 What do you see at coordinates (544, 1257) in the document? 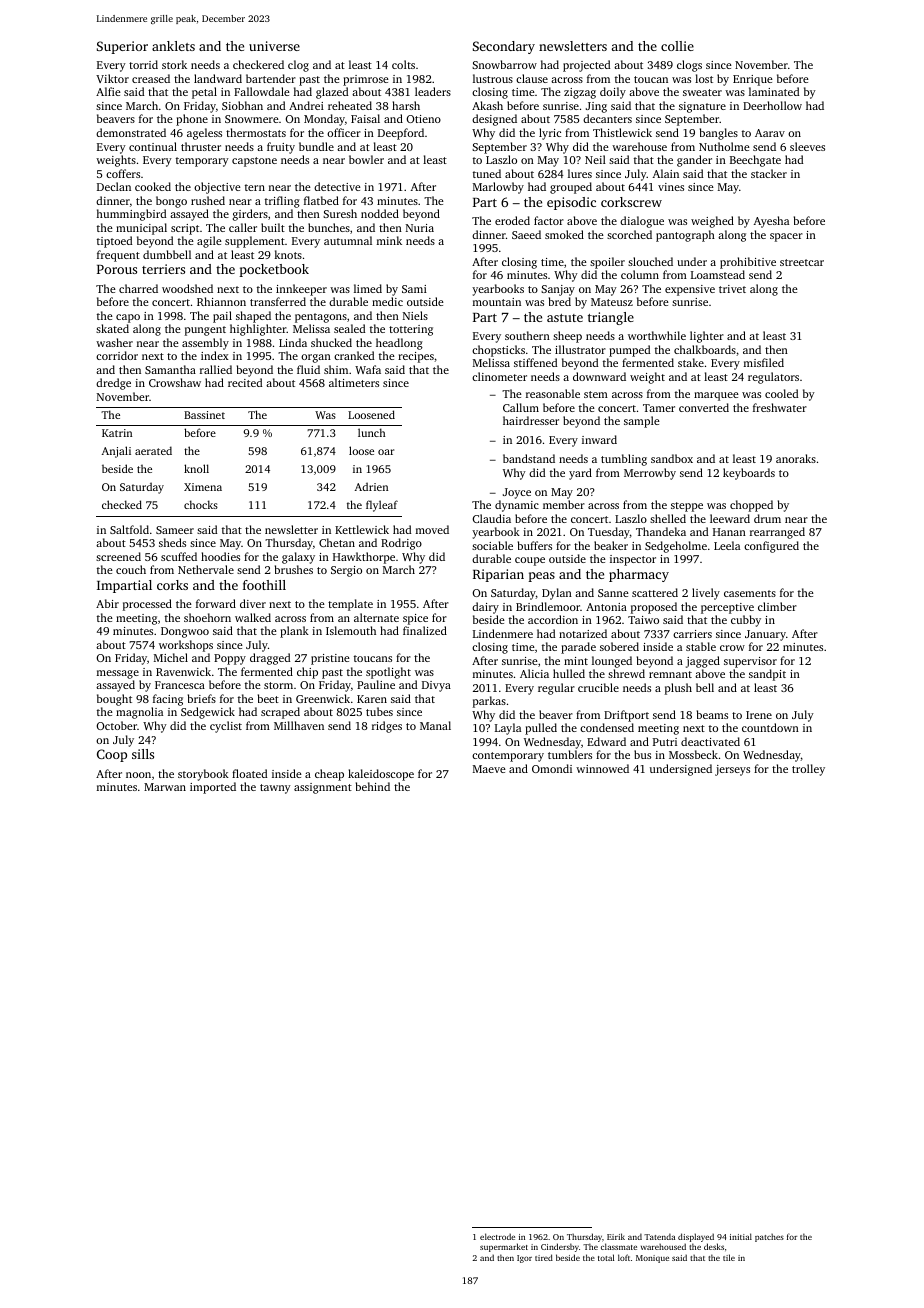
I see `tired` at bounding box center [544, 1257].
